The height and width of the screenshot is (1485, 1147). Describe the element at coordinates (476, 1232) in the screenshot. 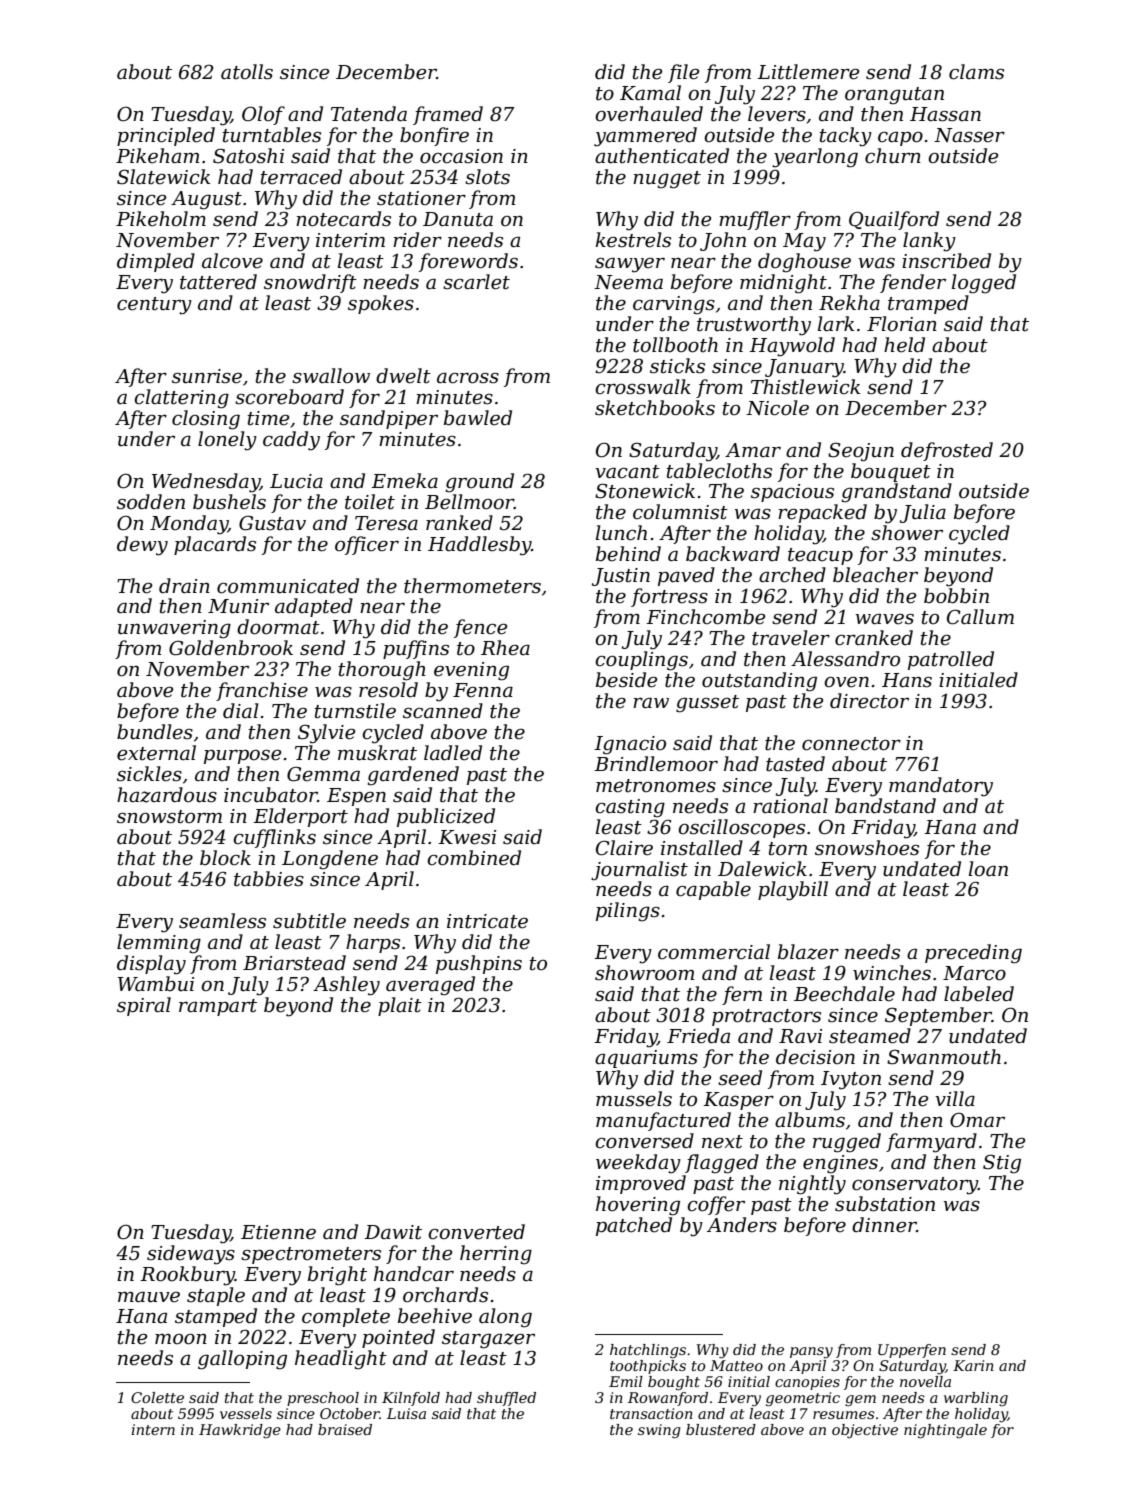

I see `converted` at that location.
